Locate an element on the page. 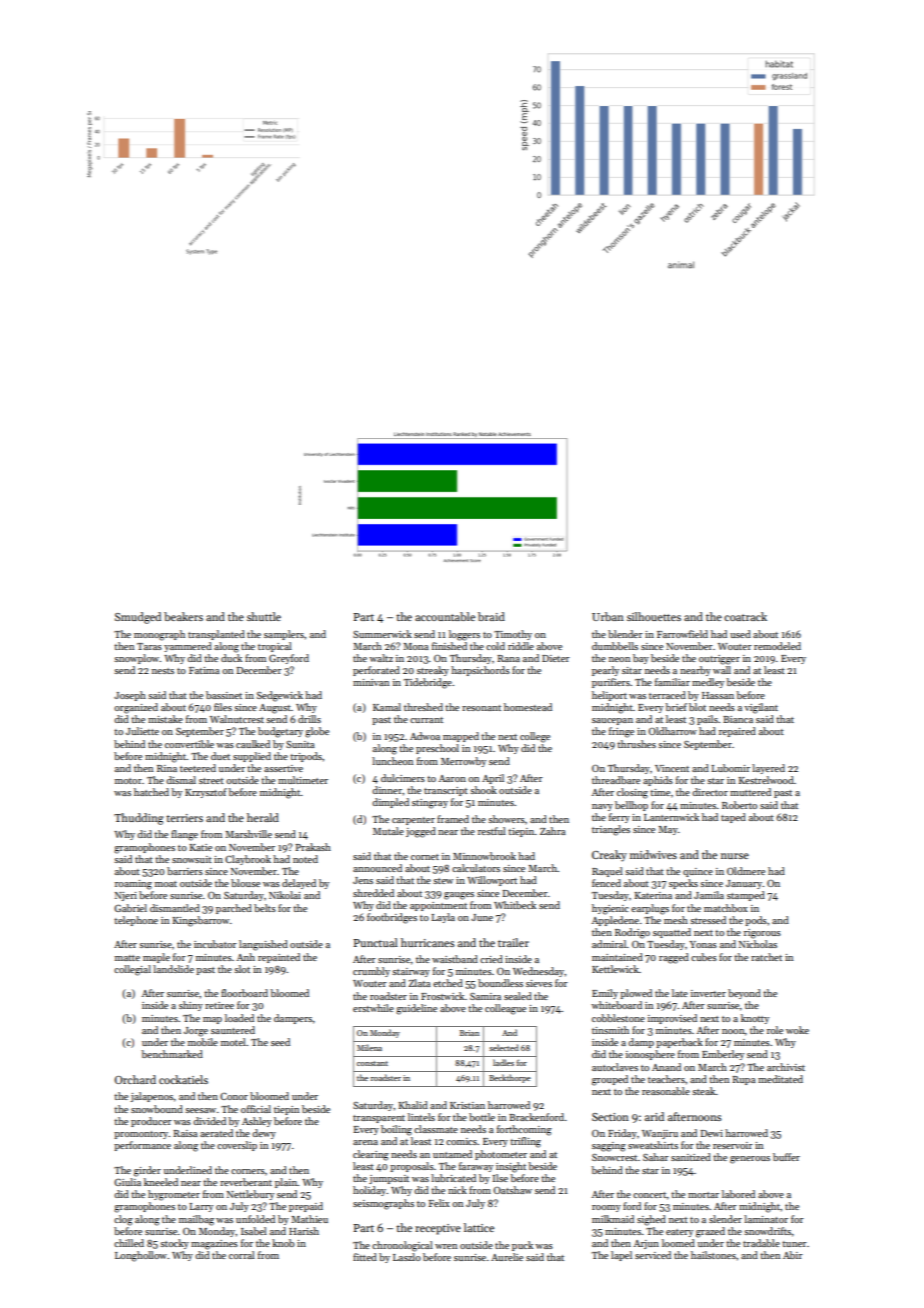  neon is located at coordinates (619, 659).
